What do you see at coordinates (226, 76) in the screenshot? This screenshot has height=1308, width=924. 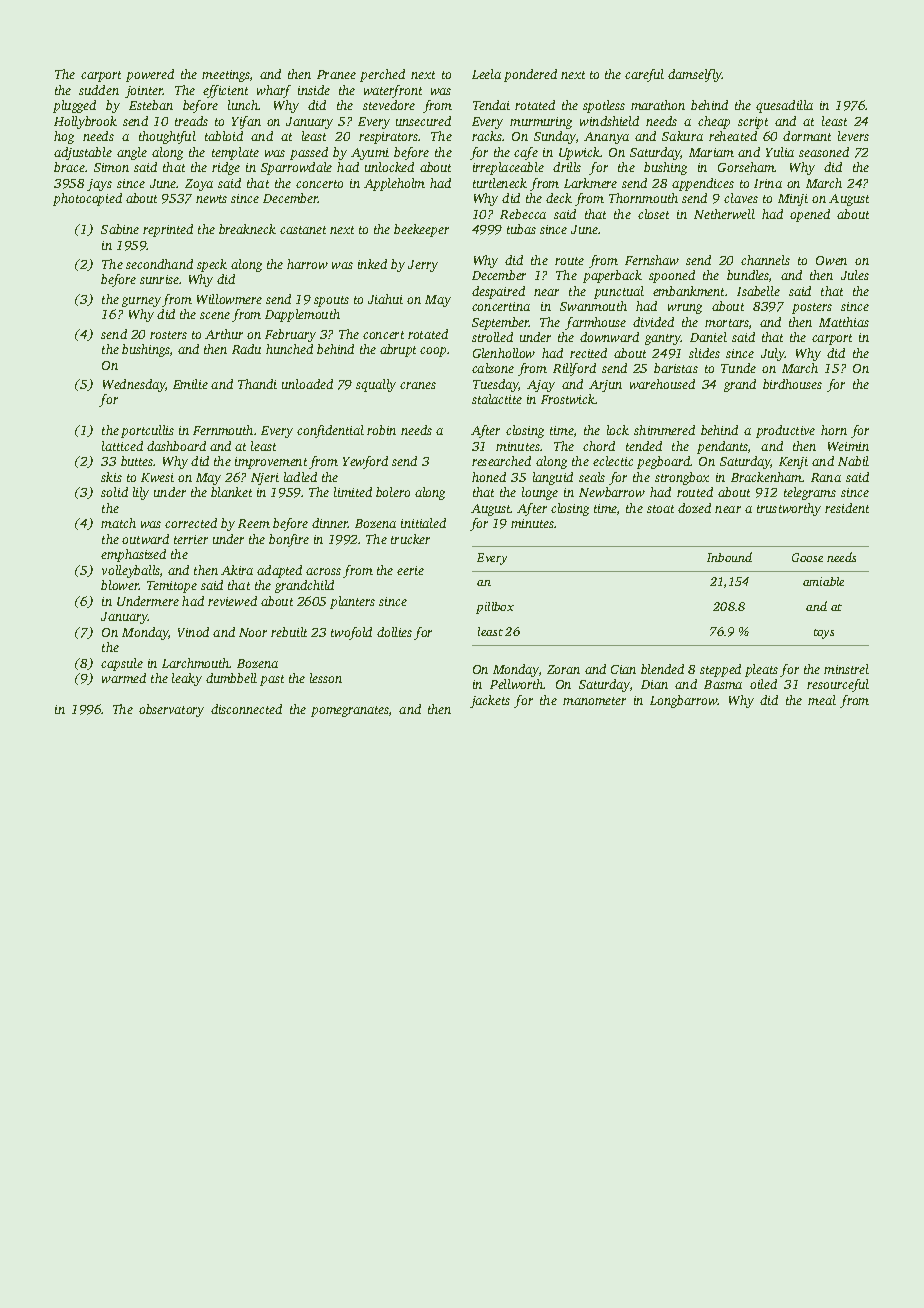 I see `meetings` at bounding box center [226, 76].
